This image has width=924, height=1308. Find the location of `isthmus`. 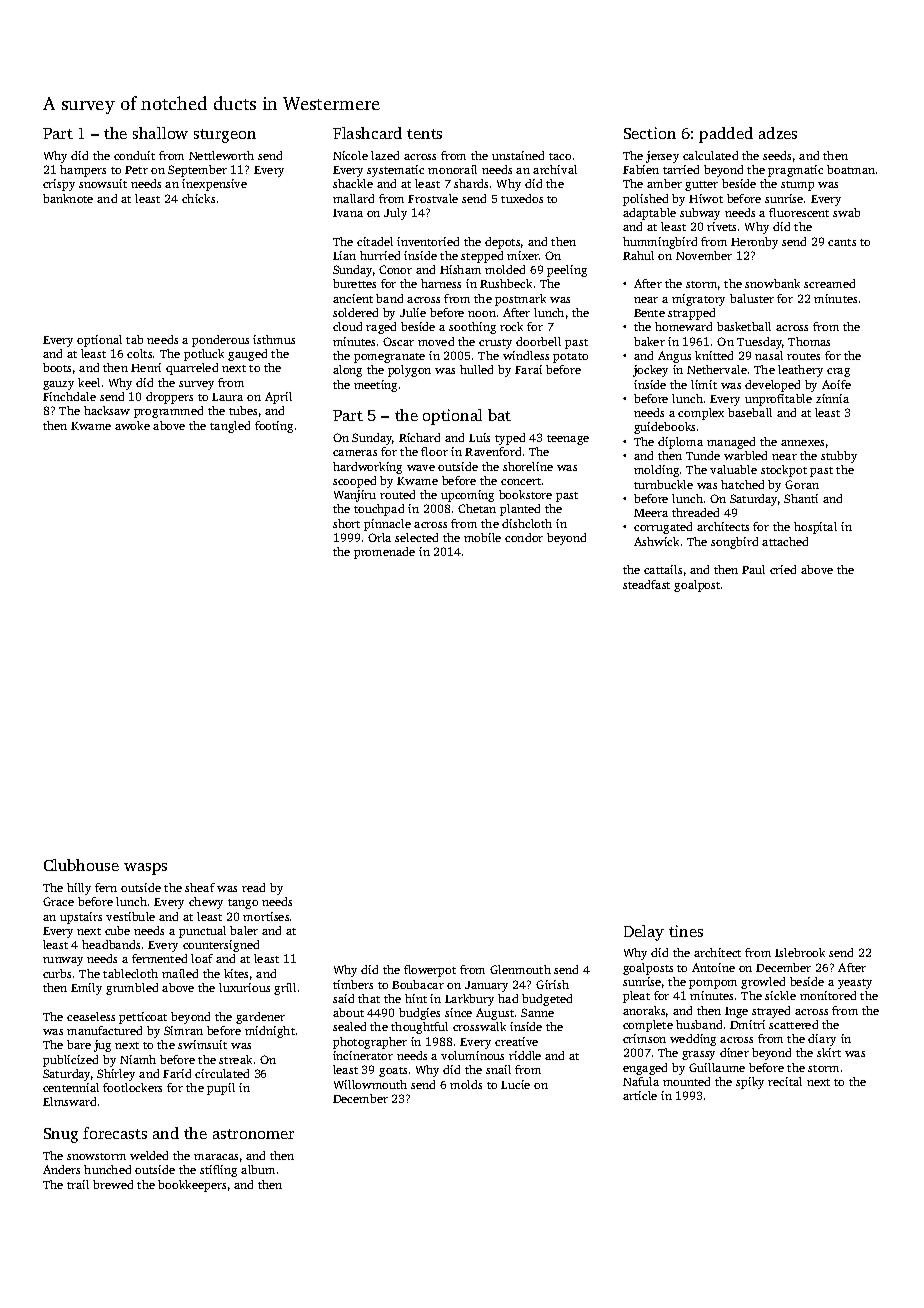

isthmus is located at coordinates (274, 339).
